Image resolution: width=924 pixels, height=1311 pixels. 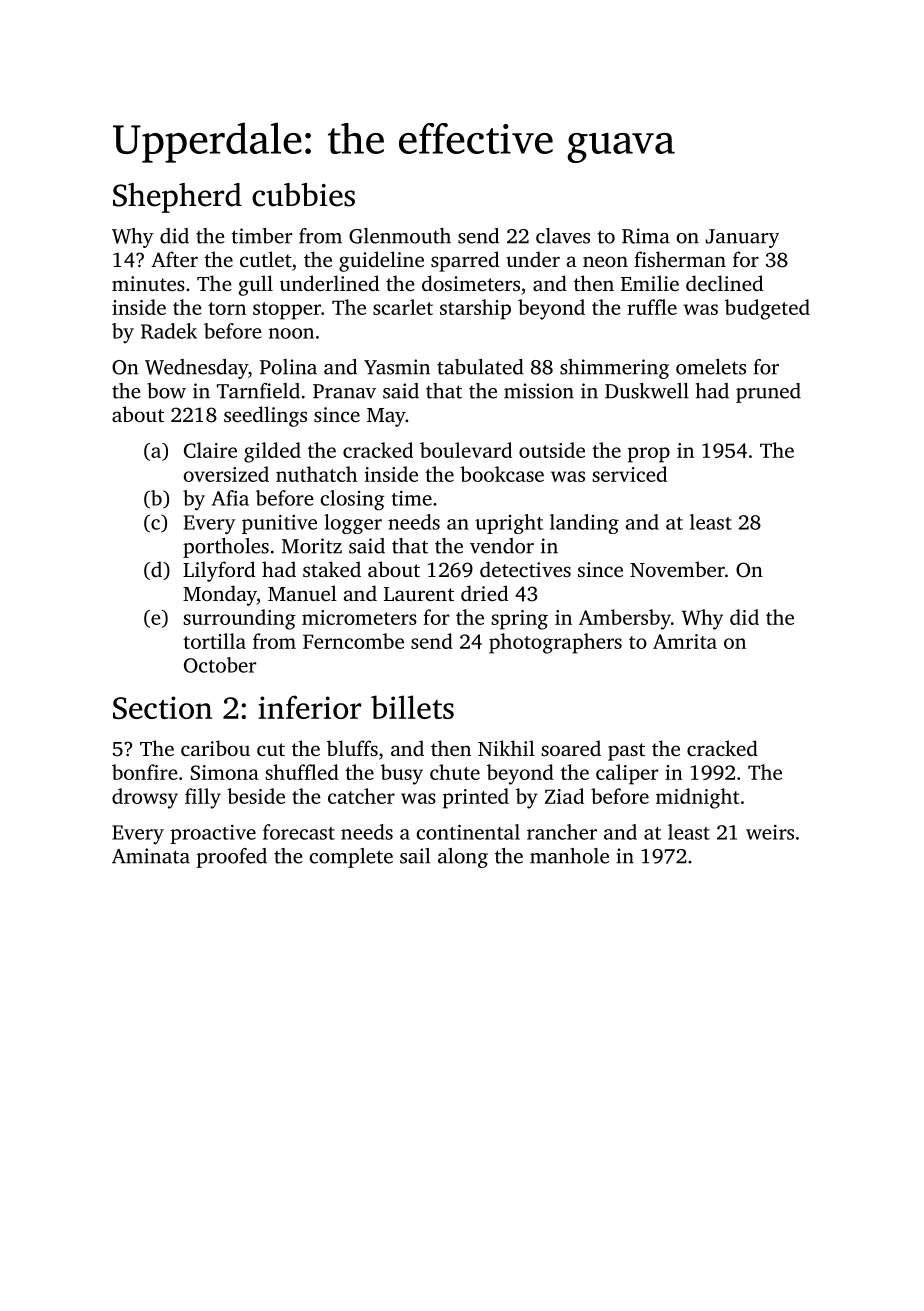 I want to click on detectives, so click(x=525, y=569).
